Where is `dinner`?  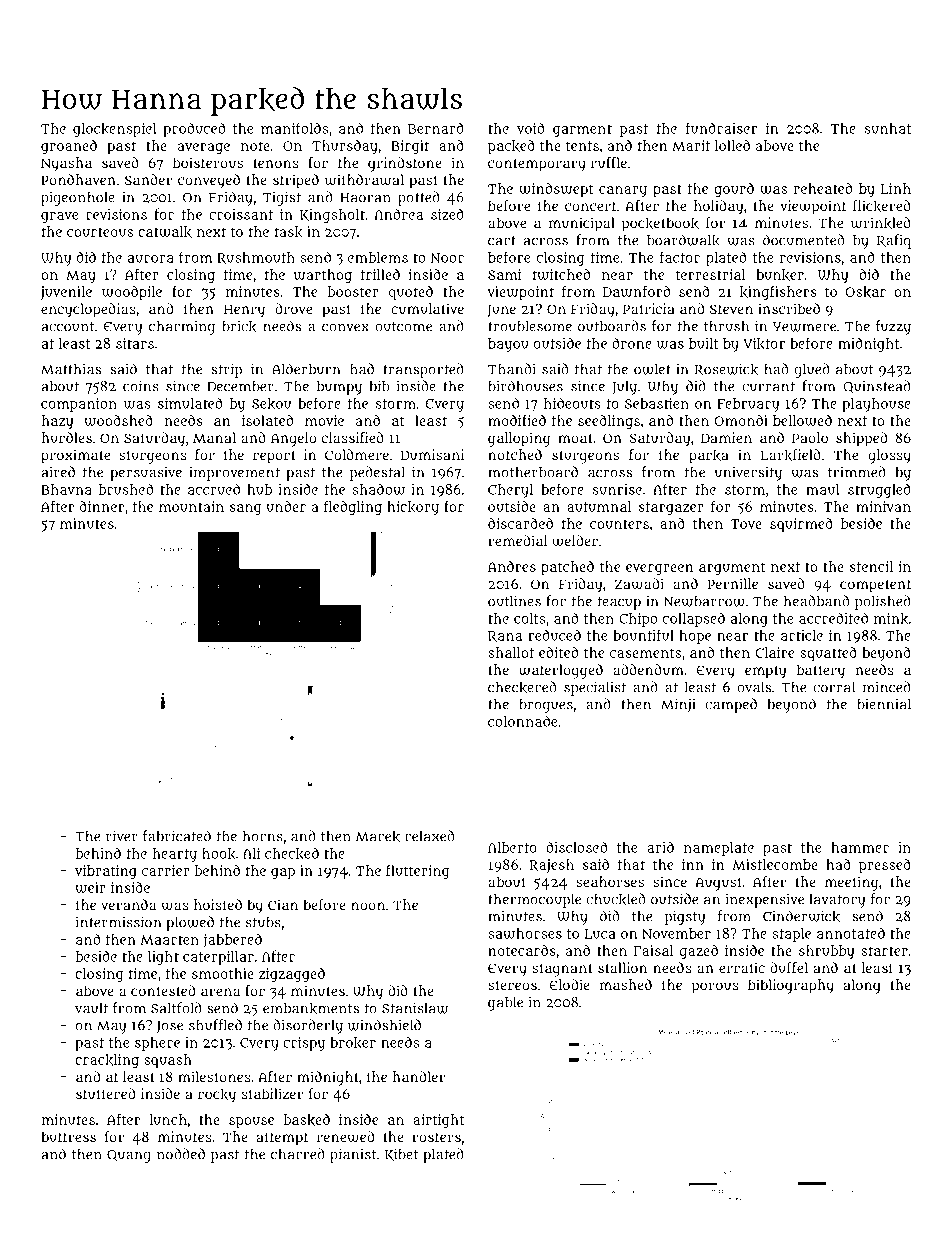
dinner is located at coordinates (102, 506).
